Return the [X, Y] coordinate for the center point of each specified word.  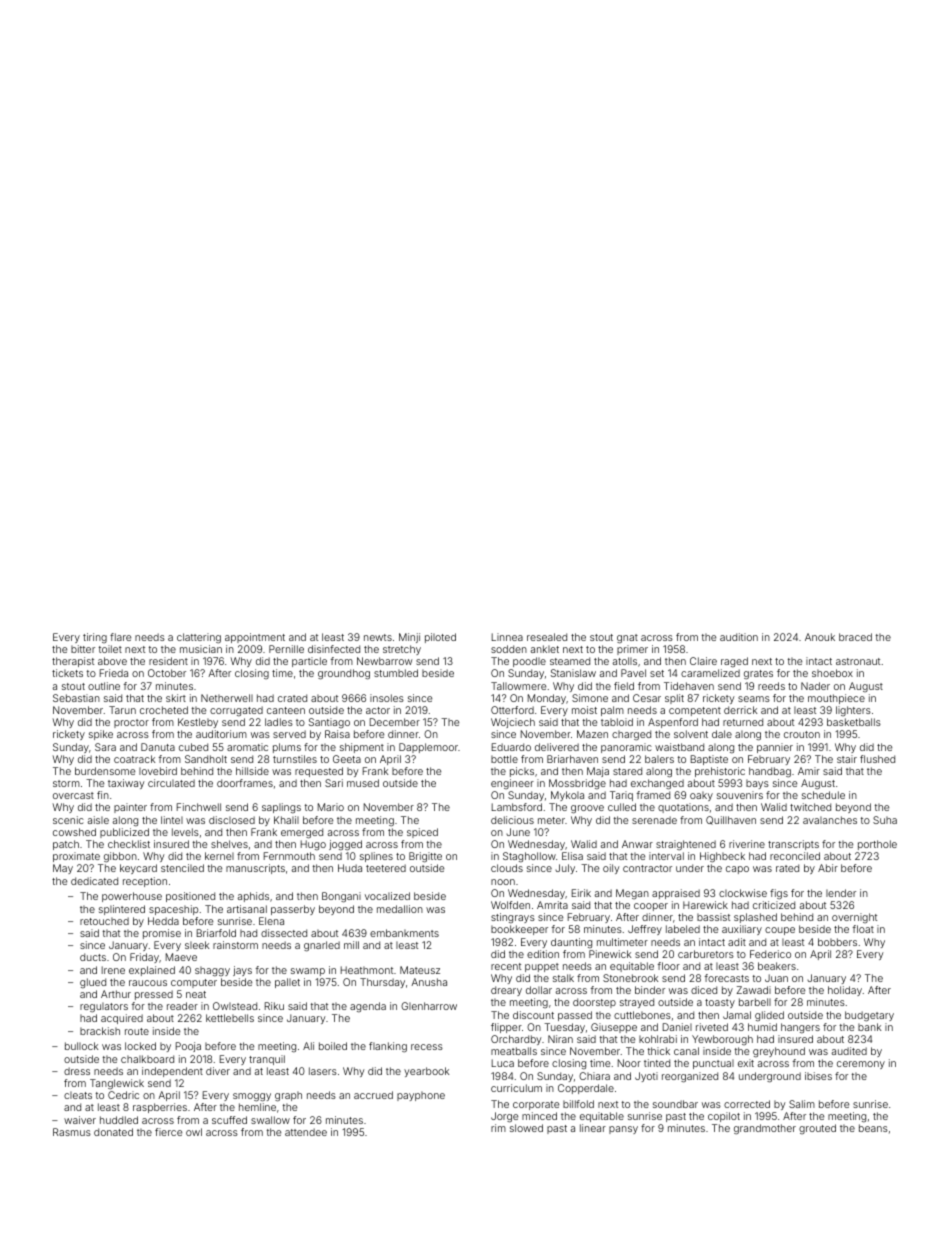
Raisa [337, 734]
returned [743, 722]
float [863, 929]
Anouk [820, 637]
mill [351, 945]
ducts [93, 957]
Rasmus [72, 1132]
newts [378, 637]
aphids [253, 897]
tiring [95, 638]
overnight [854, 918]
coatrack [134, 759]
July [565, 869]
